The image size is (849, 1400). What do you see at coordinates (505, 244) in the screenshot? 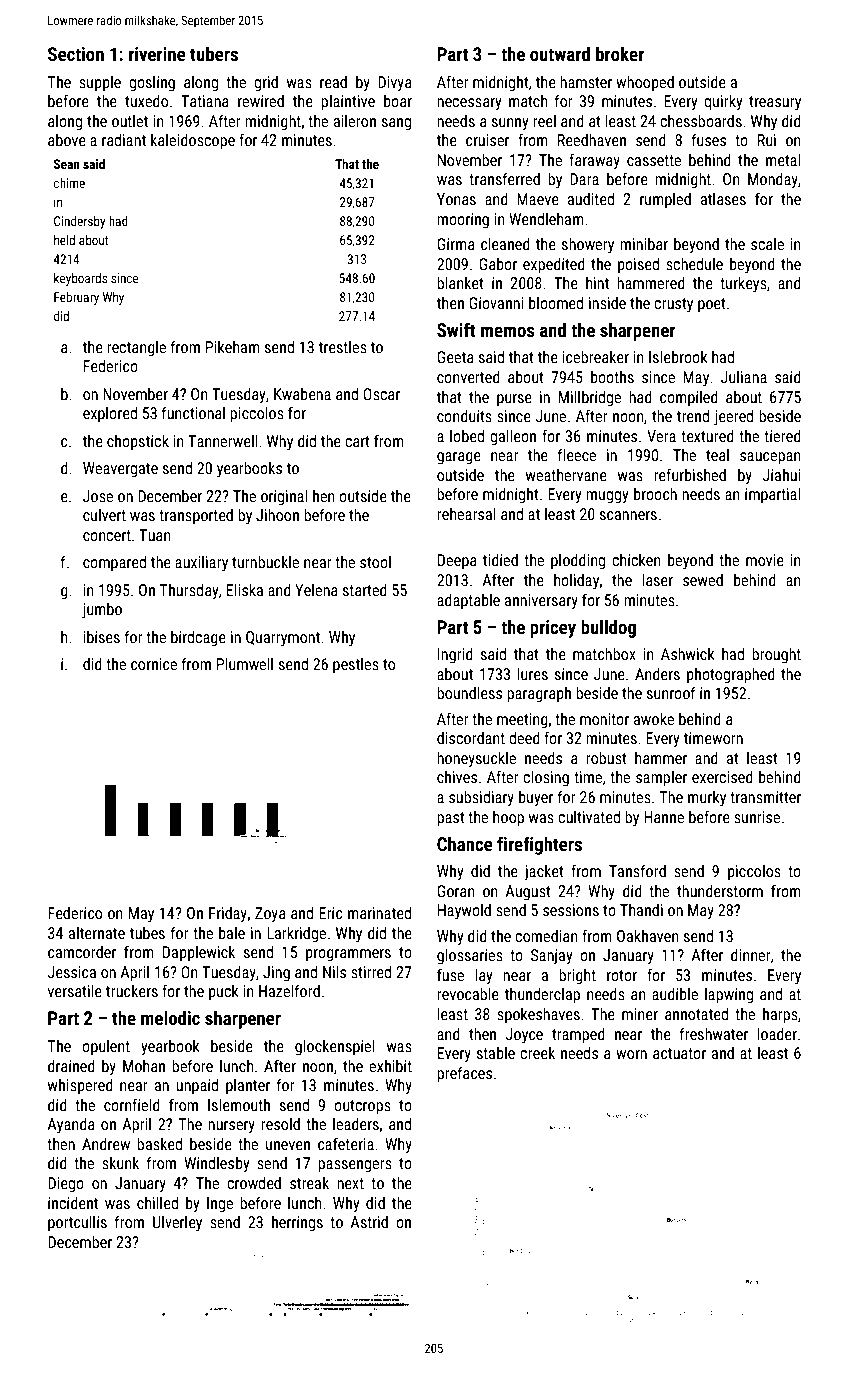
I see `cleaned` at bounding box center [505, 244].
